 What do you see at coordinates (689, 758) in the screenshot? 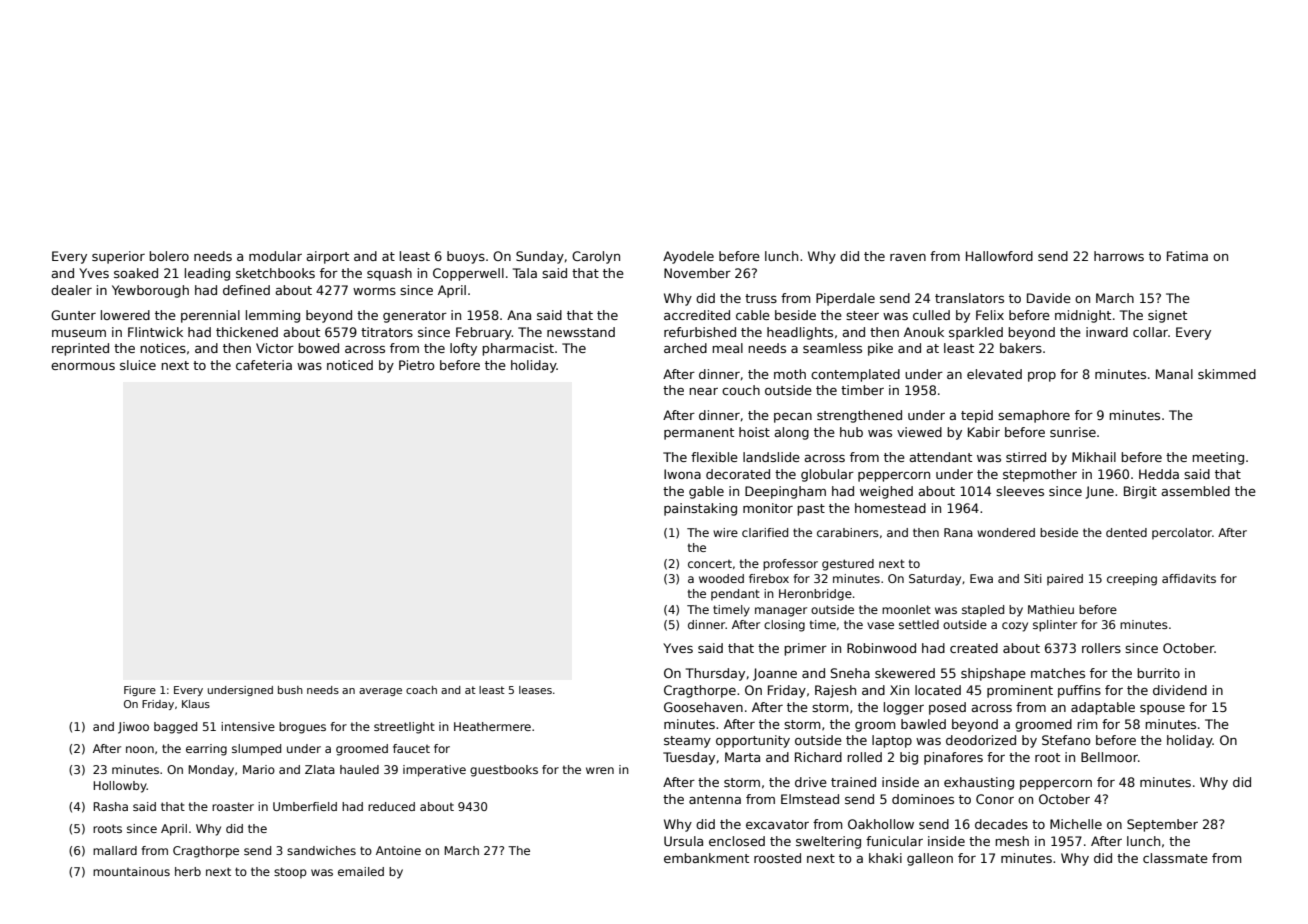
I see `Tuesday` at bounding box center [689, 758].
